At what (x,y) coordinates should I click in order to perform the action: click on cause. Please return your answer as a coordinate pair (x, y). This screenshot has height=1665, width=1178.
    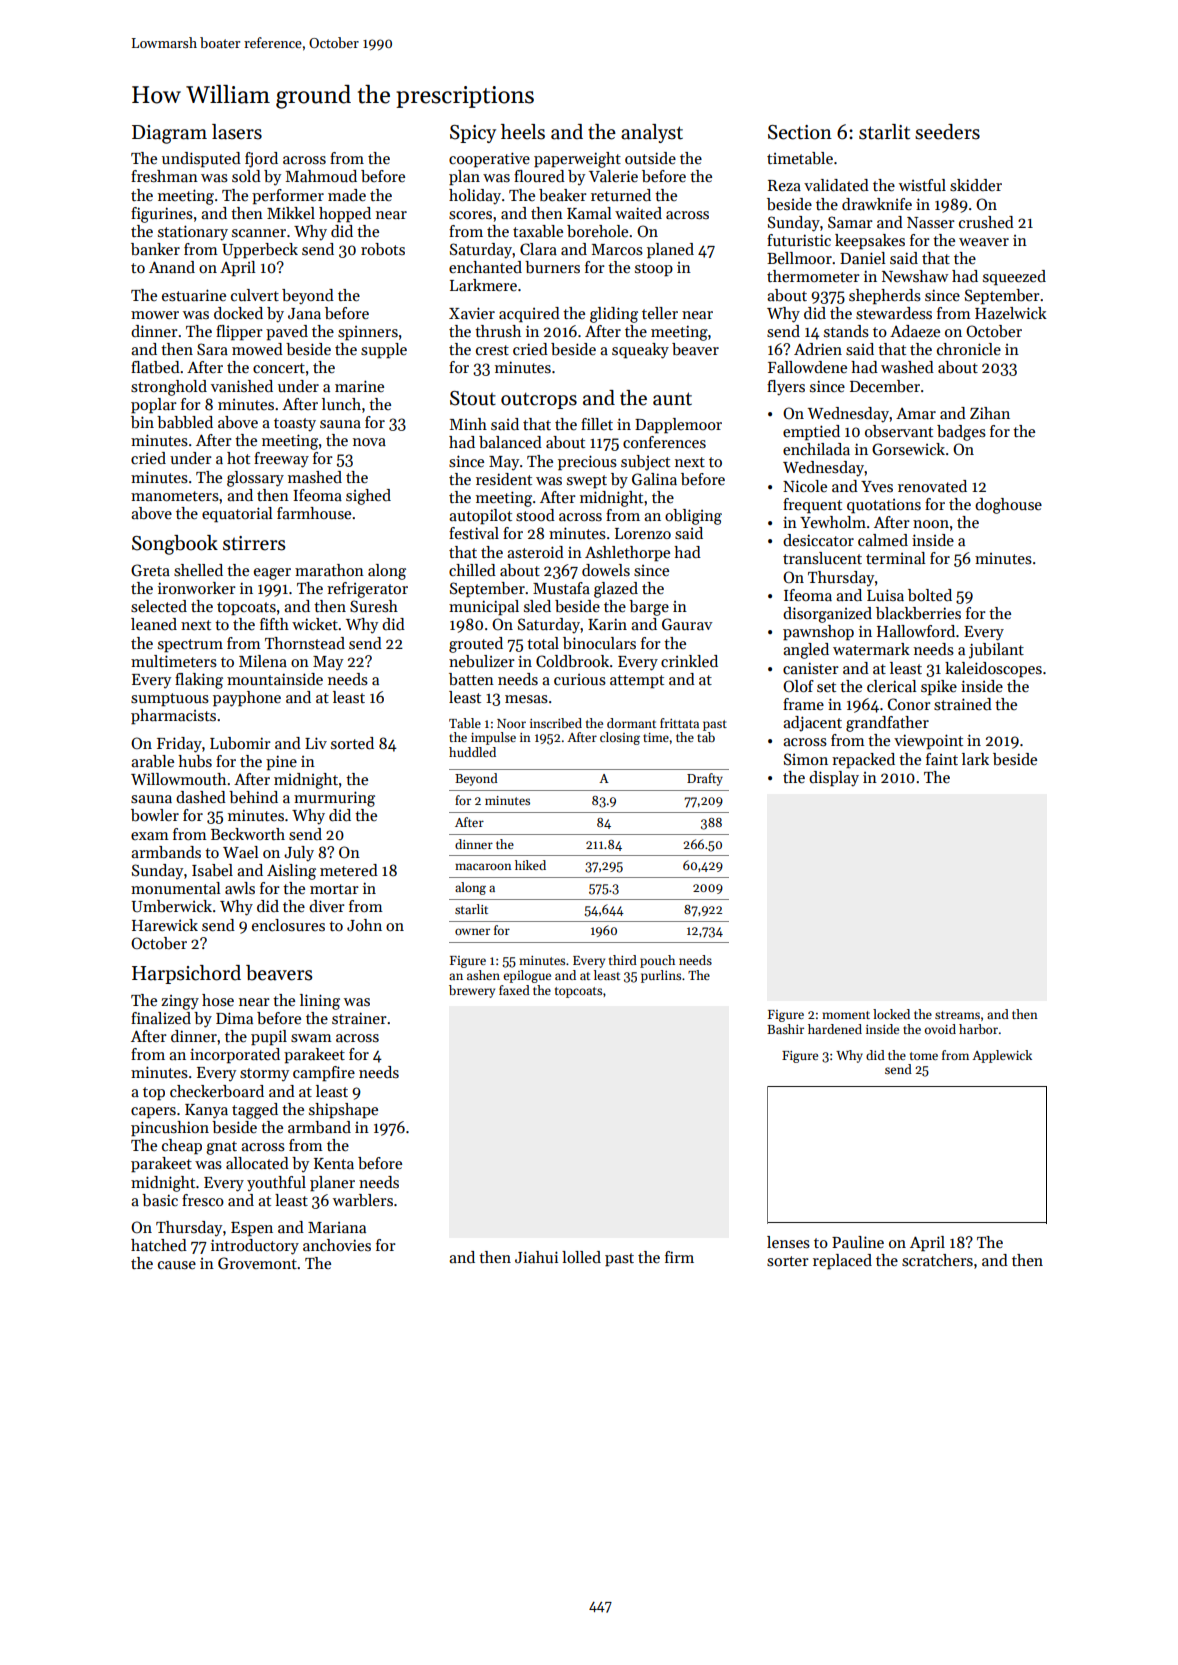
    Looking at the image, I should click on (177, 1265).
